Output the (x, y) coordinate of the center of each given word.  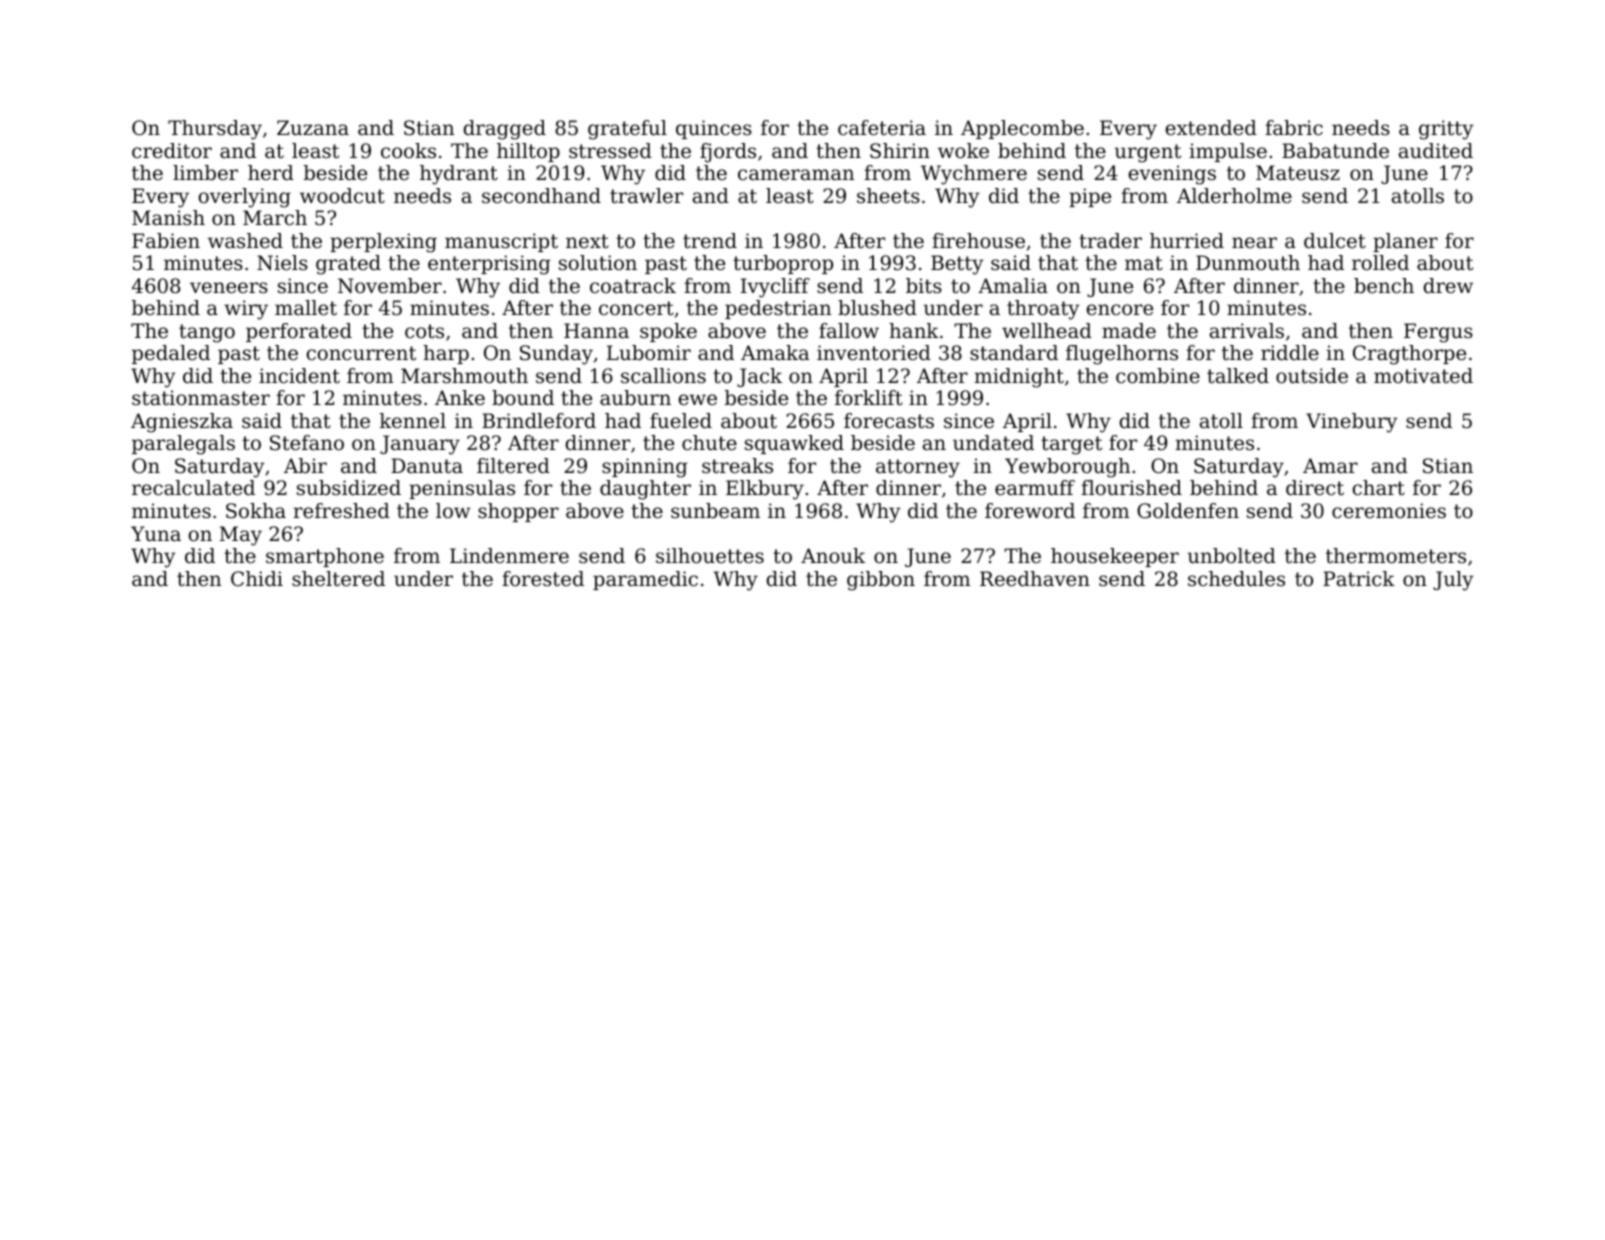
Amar (1330, 465)
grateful (627, 130)
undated (993, 443)
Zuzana (313, 128)
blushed (877, 308)
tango (207, 333)
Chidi (257, 579)
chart (1379, 488)
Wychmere (974, 175)
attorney (918, 468)
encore (1120, 310)
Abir (305, 466)
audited (1436, 151)
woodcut (342, 196)
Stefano (307, 443)
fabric (1294, 128)
